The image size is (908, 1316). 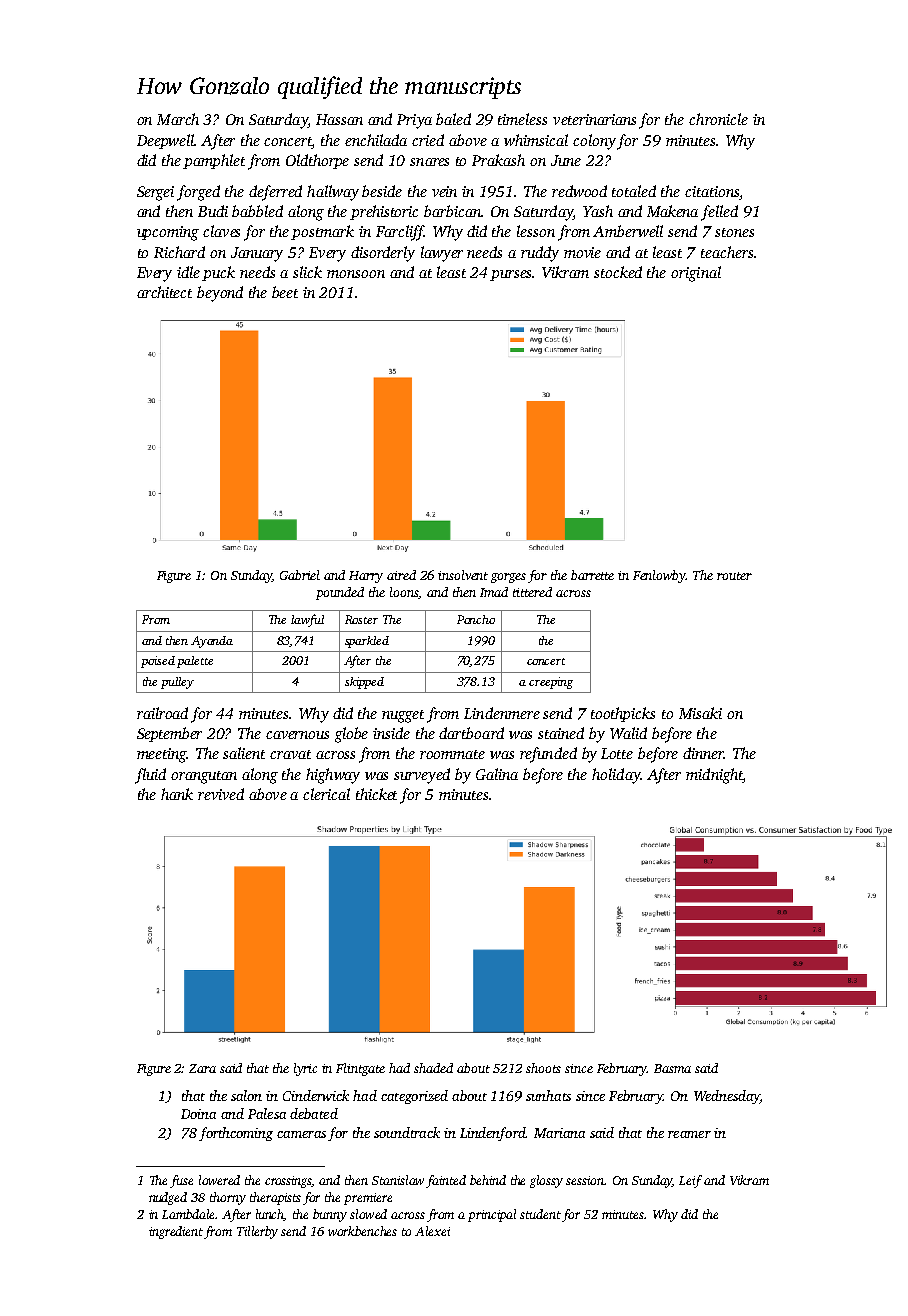 I want to click on disorderly, so click(x=383, y=254).
